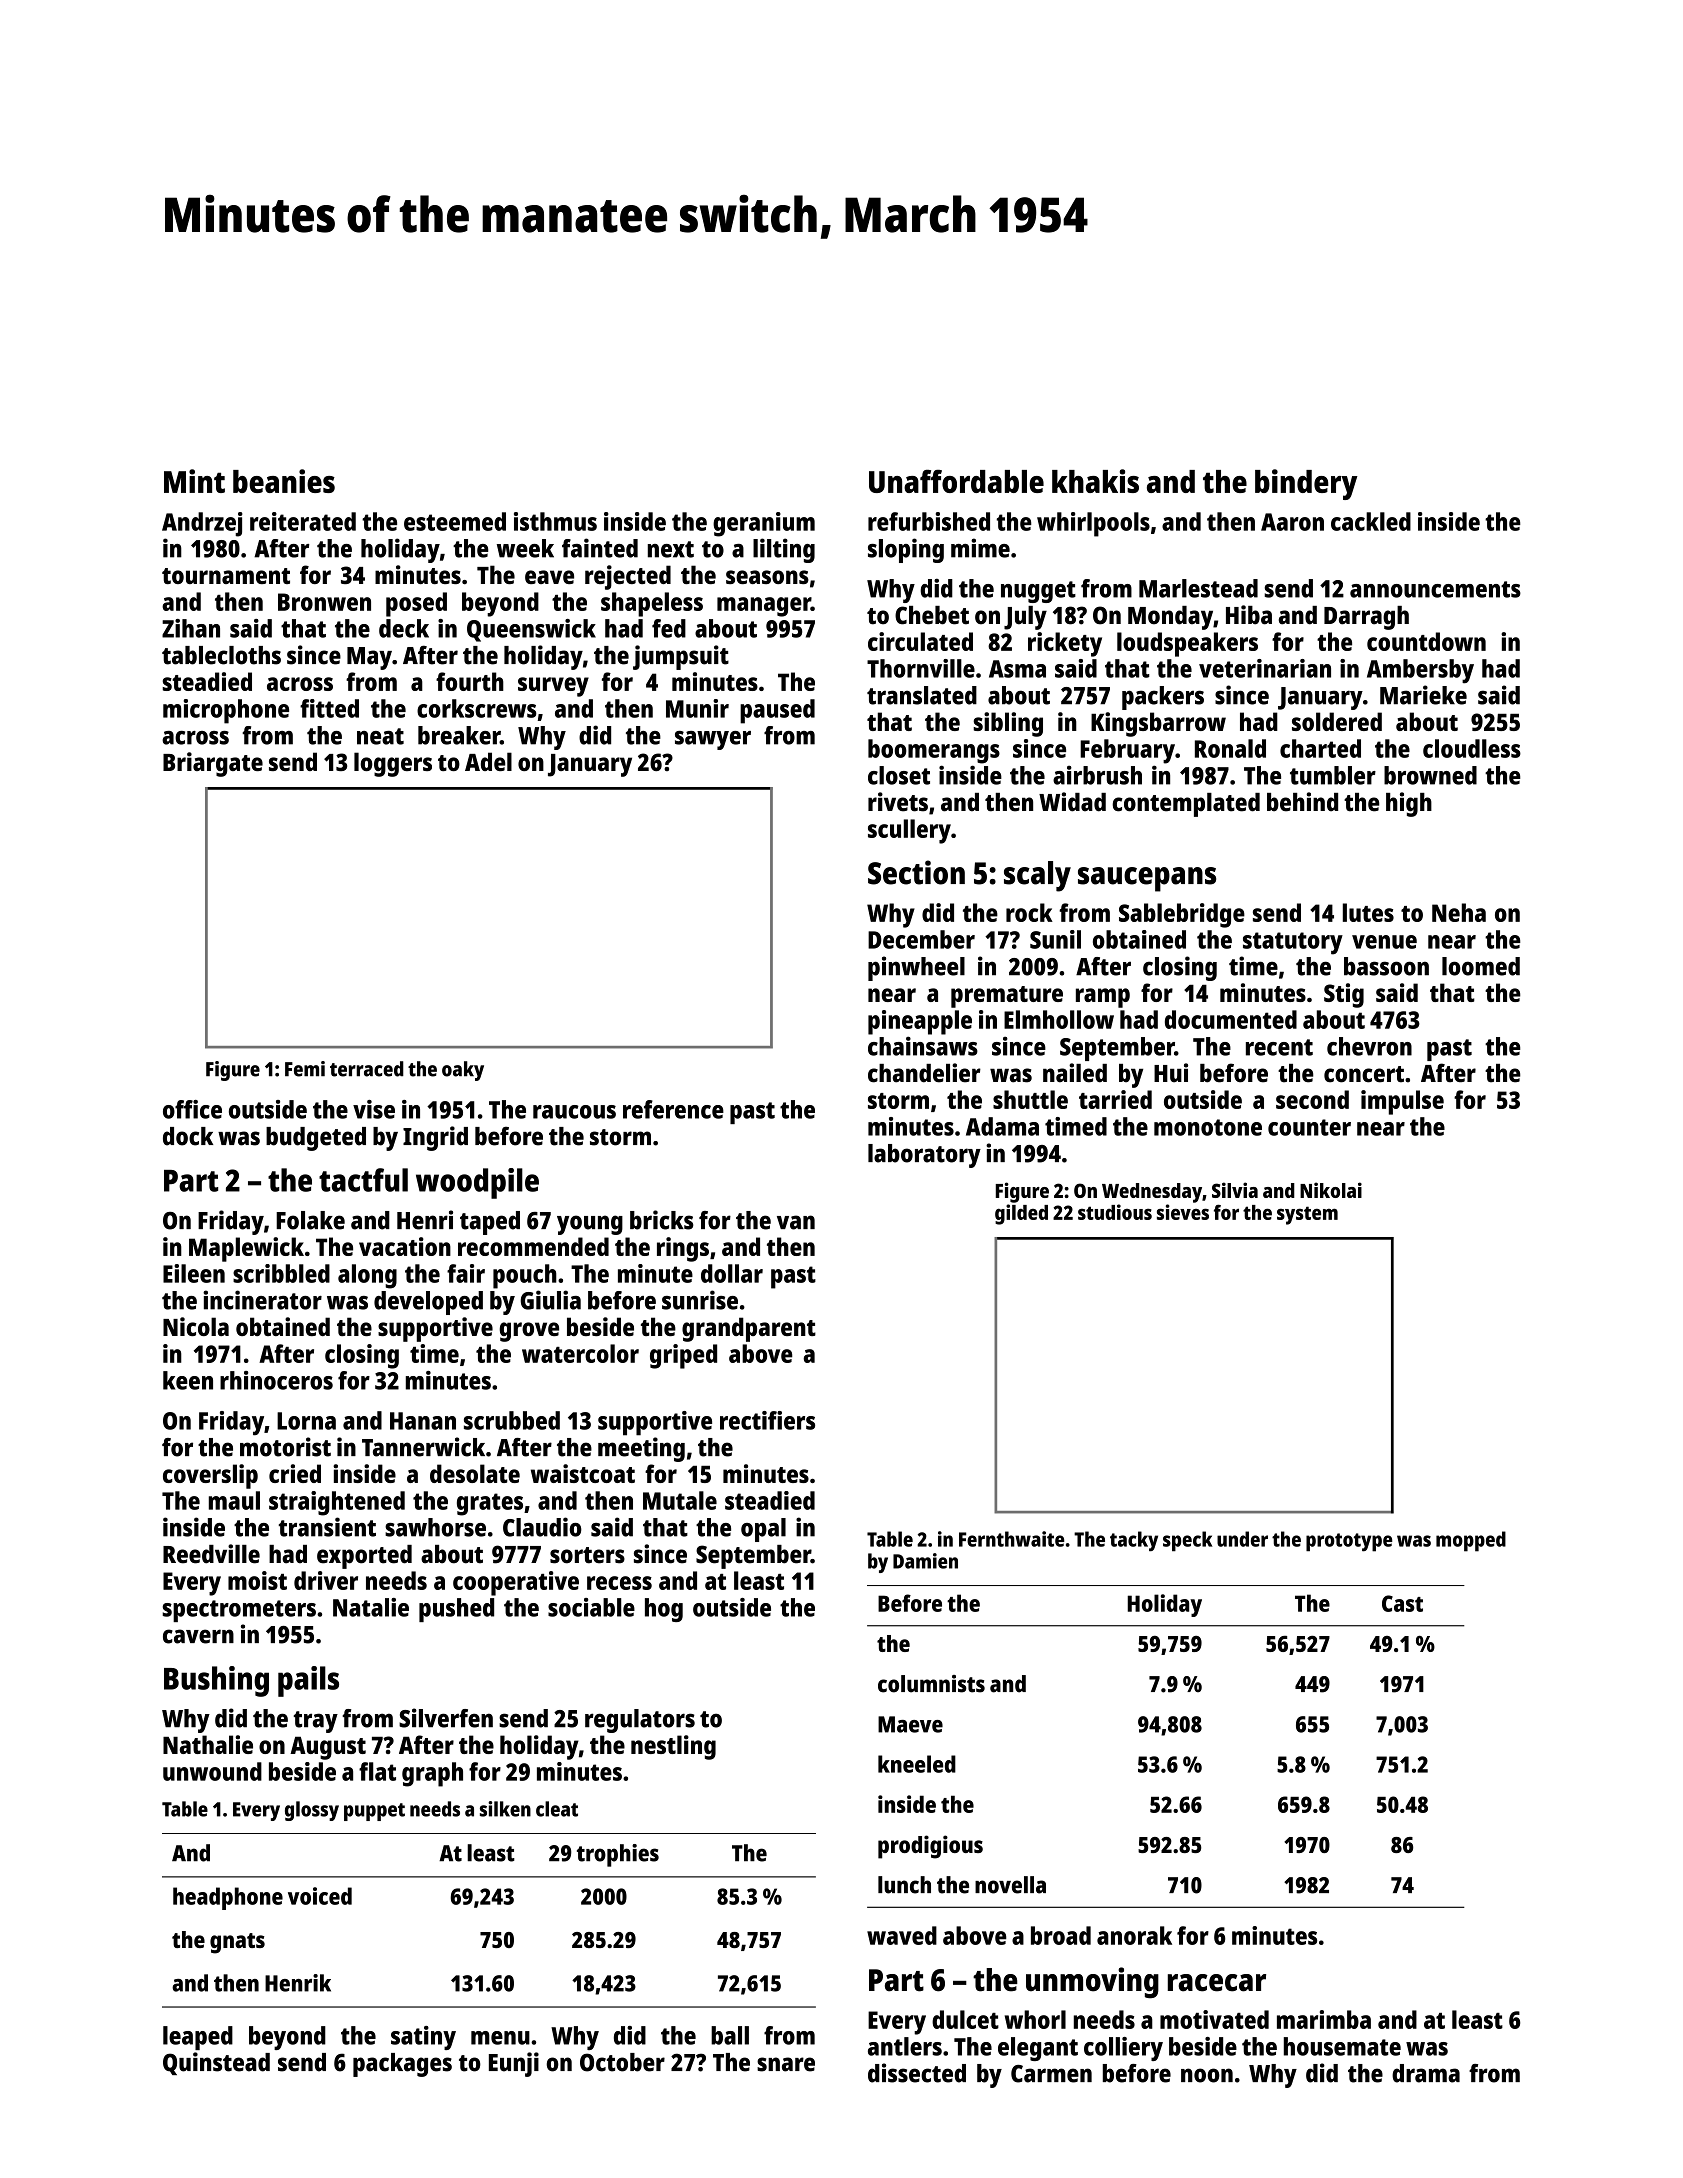  Describe the element at coordinates (435, 1138) in the screenshot. I see `Ingrid` at that location.
